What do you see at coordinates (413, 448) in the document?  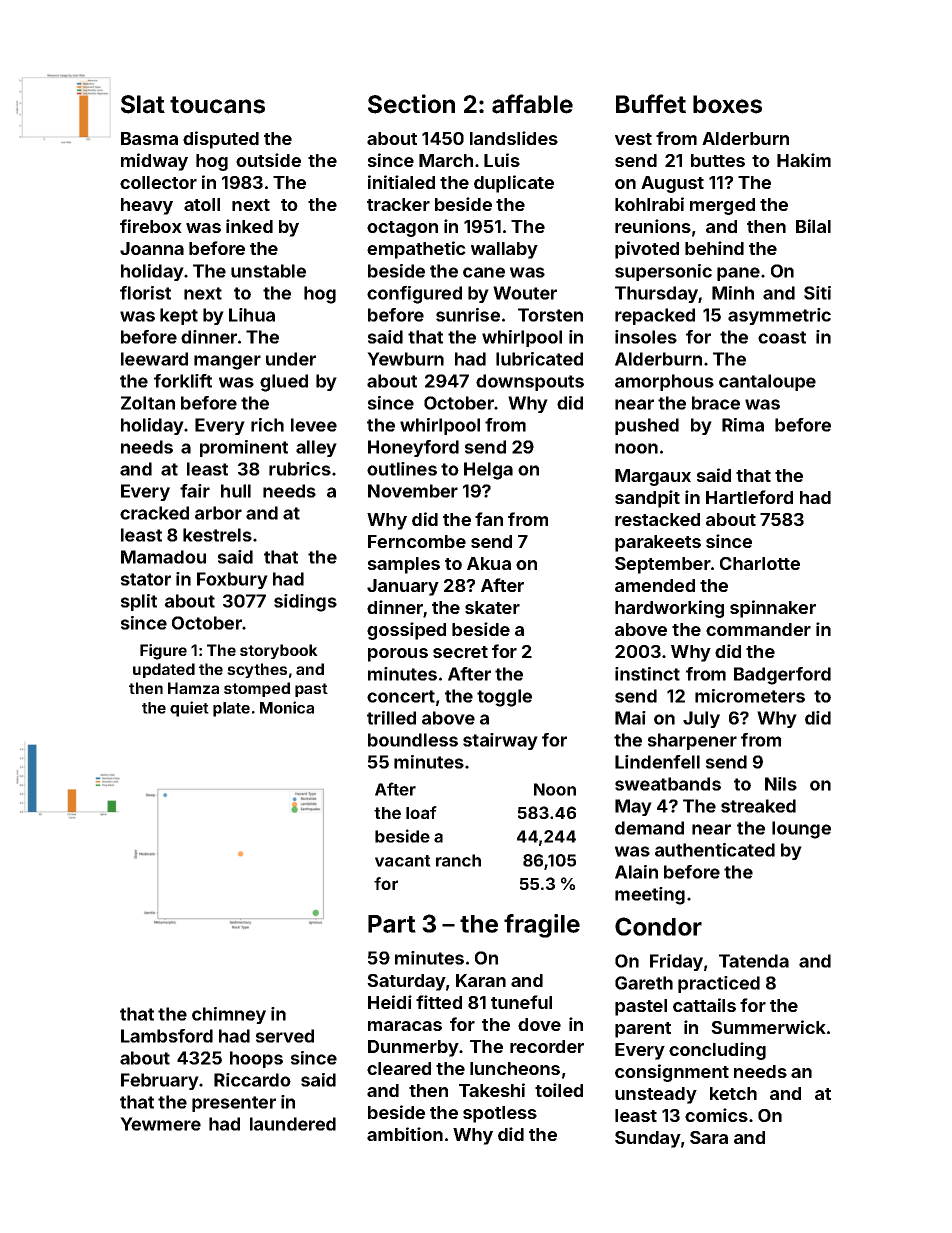 I see `Honeyford` at bounding box center [413, 448].
